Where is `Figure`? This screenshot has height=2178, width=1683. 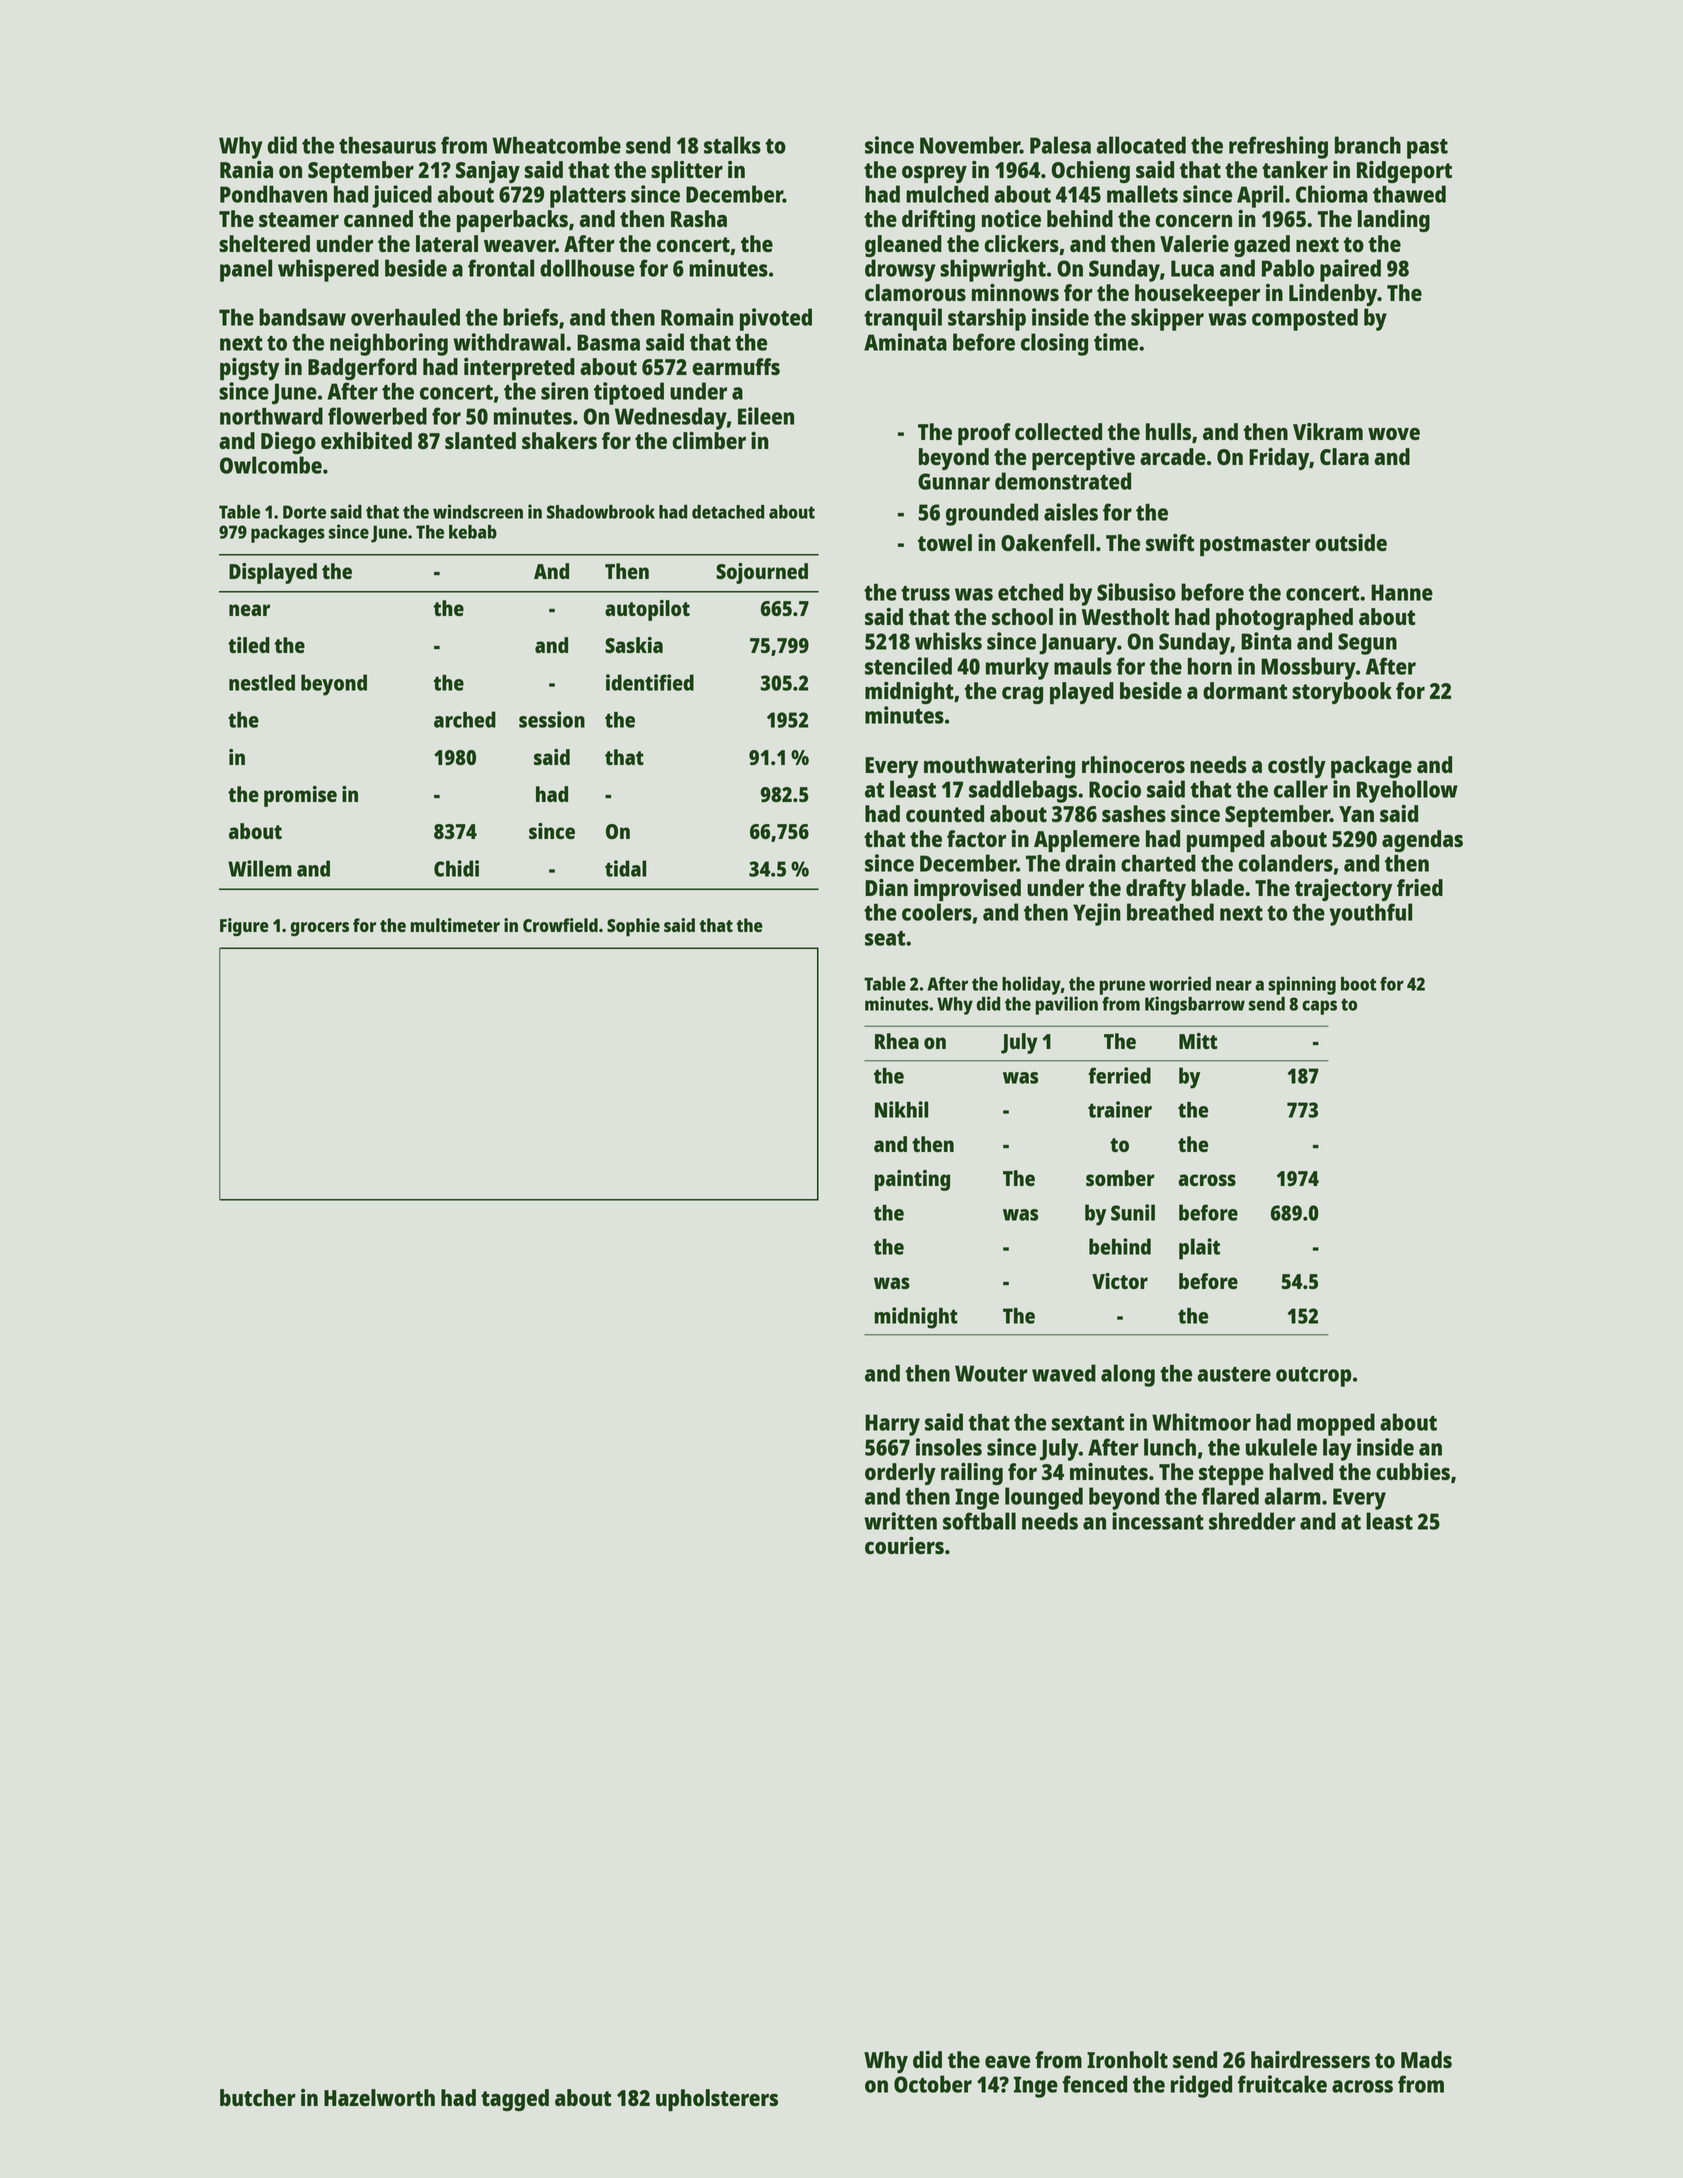 Figure is located at coordinates (244, 927).
